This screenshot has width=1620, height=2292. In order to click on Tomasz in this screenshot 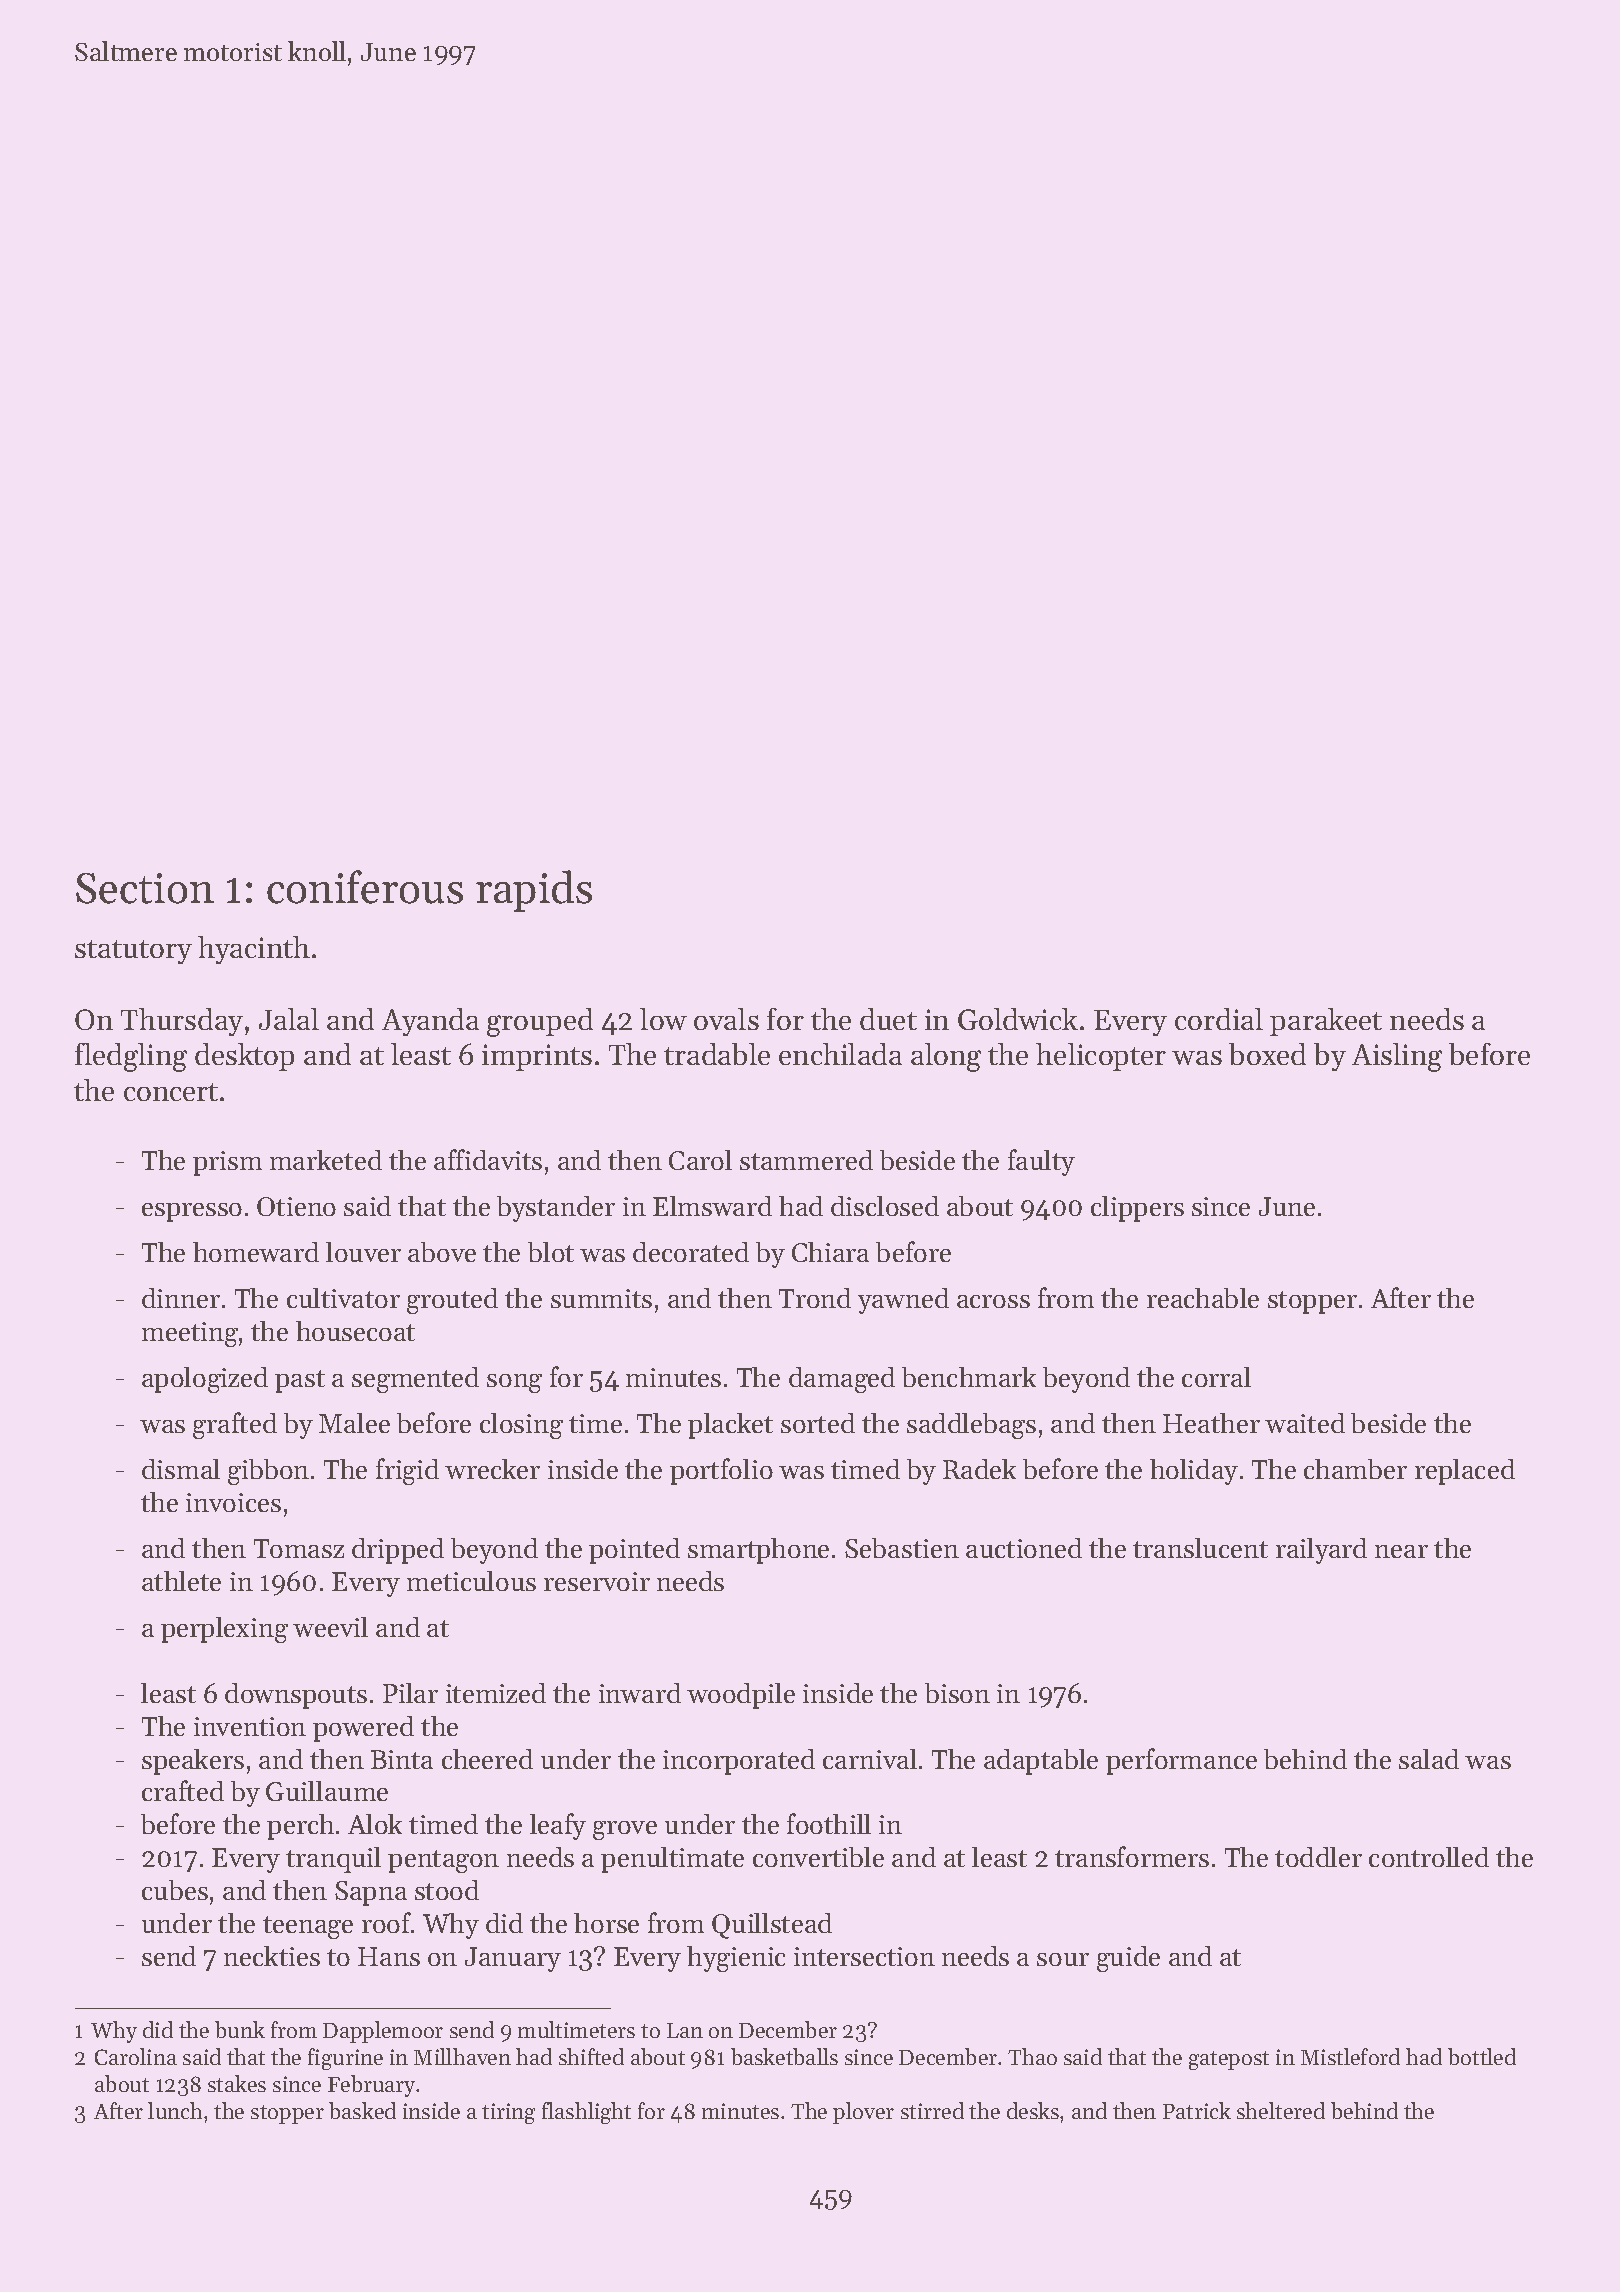, I will do `click(299, 1548)`.
